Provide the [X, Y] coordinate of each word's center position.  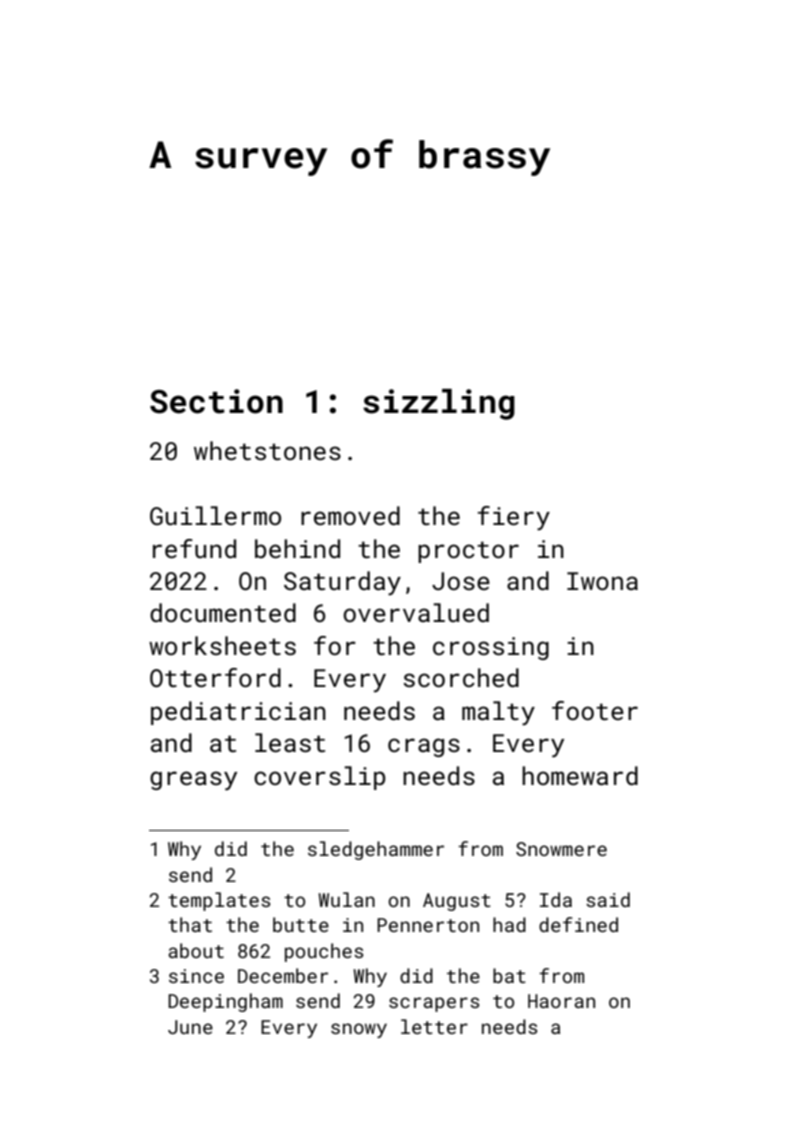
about [196, 950]
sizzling [439, 404]
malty [498, 713]
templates [219, 901]
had [509, 924]
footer [595, 710]
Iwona [602, 581]
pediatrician [238, 713]
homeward [580, 775]
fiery [513, 518]
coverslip [320, 778]
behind [297, 548]
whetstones [267, 450]
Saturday [342, 583]
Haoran [561, 1001]
